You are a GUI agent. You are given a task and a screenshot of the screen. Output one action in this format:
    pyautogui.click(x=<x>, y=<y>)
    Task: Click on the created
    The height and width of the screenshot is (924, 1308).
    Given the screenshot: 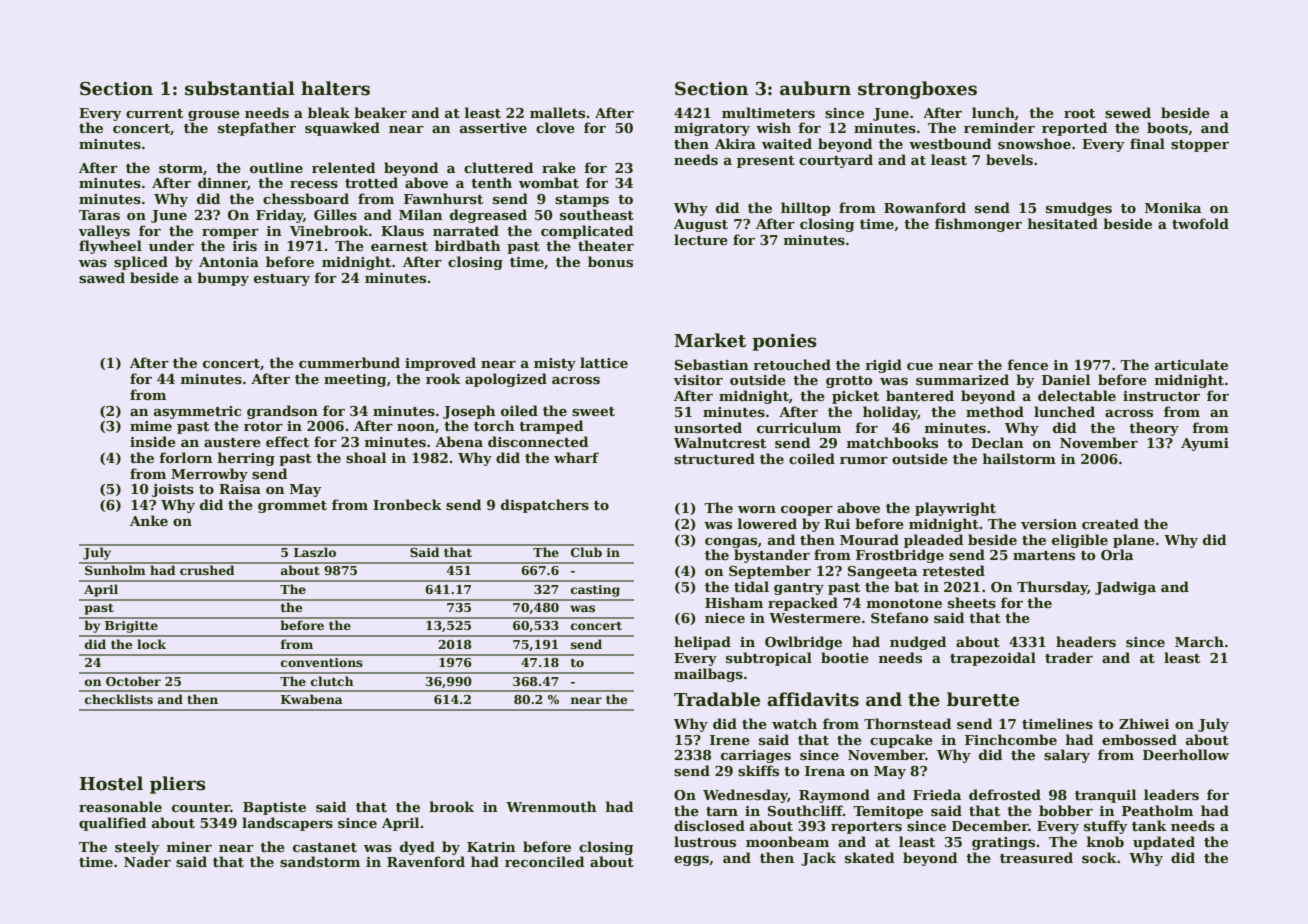 What is the action you would take?
    pyautogui.click(x=1110, y=523)
